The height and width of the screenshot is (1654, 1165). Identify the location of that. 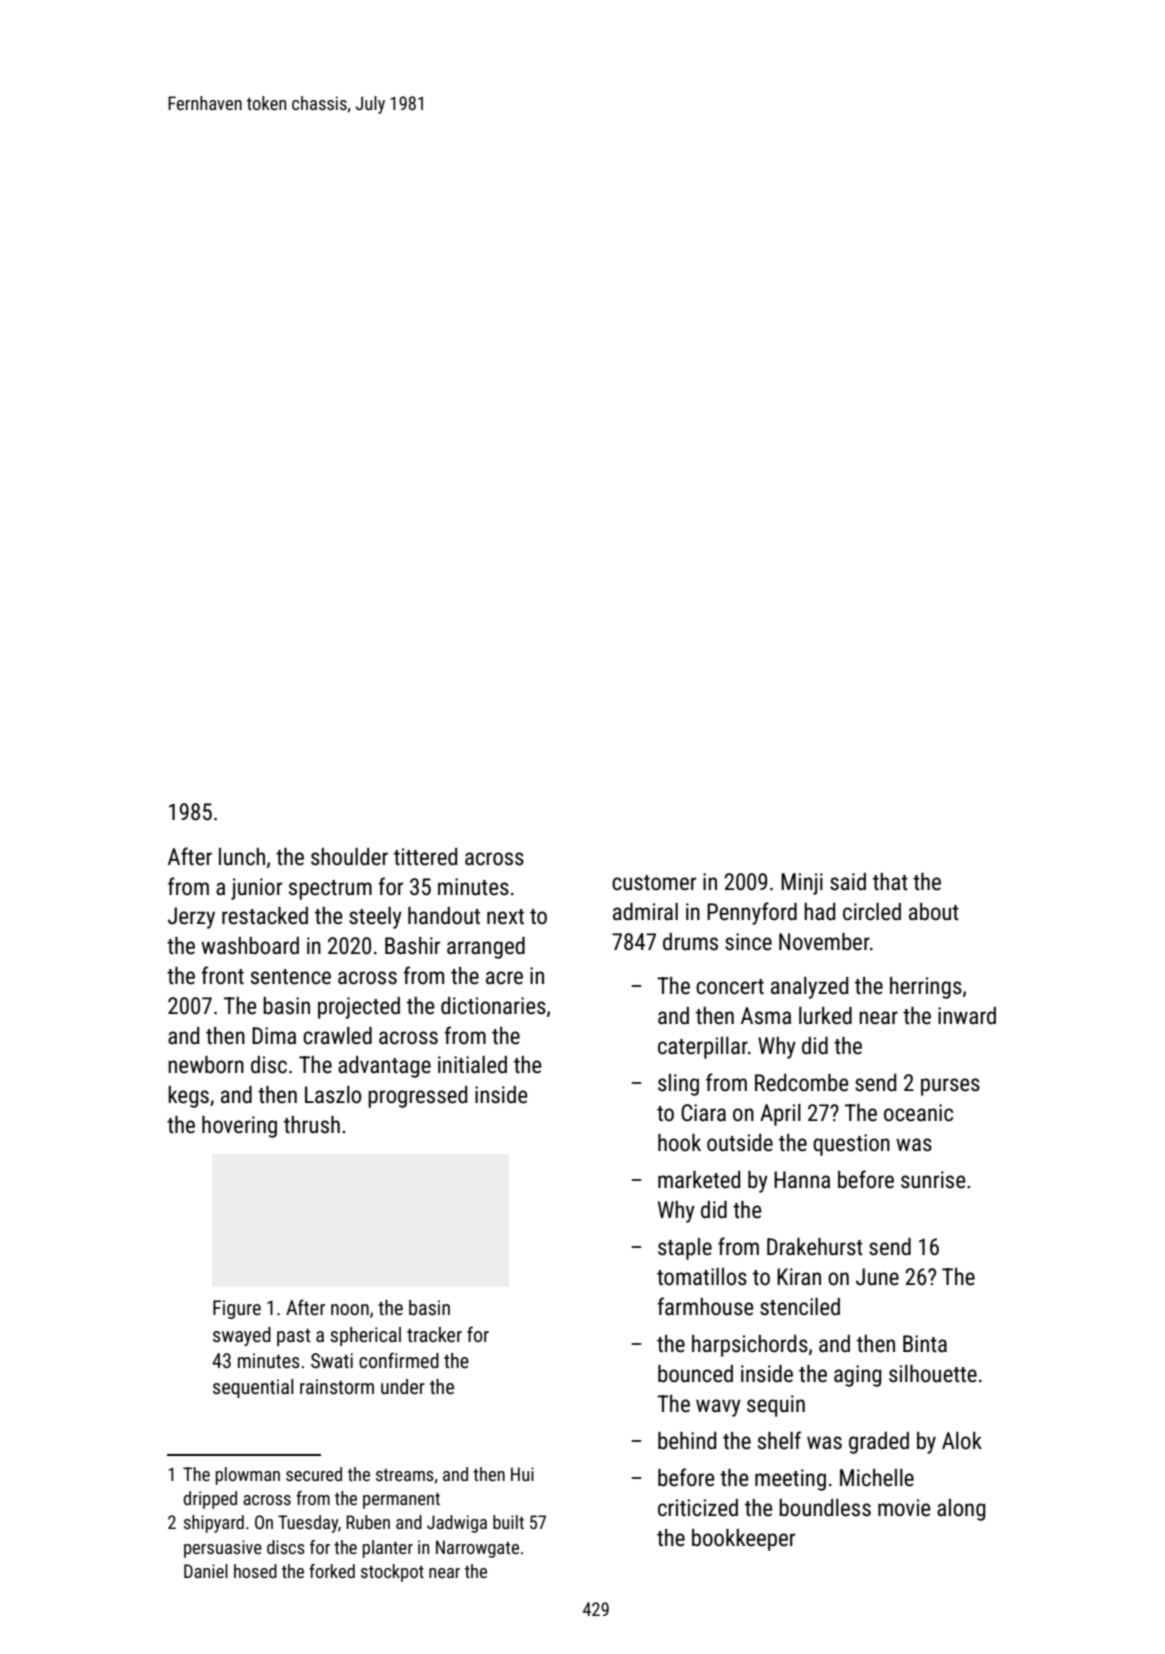
(890, 882).
